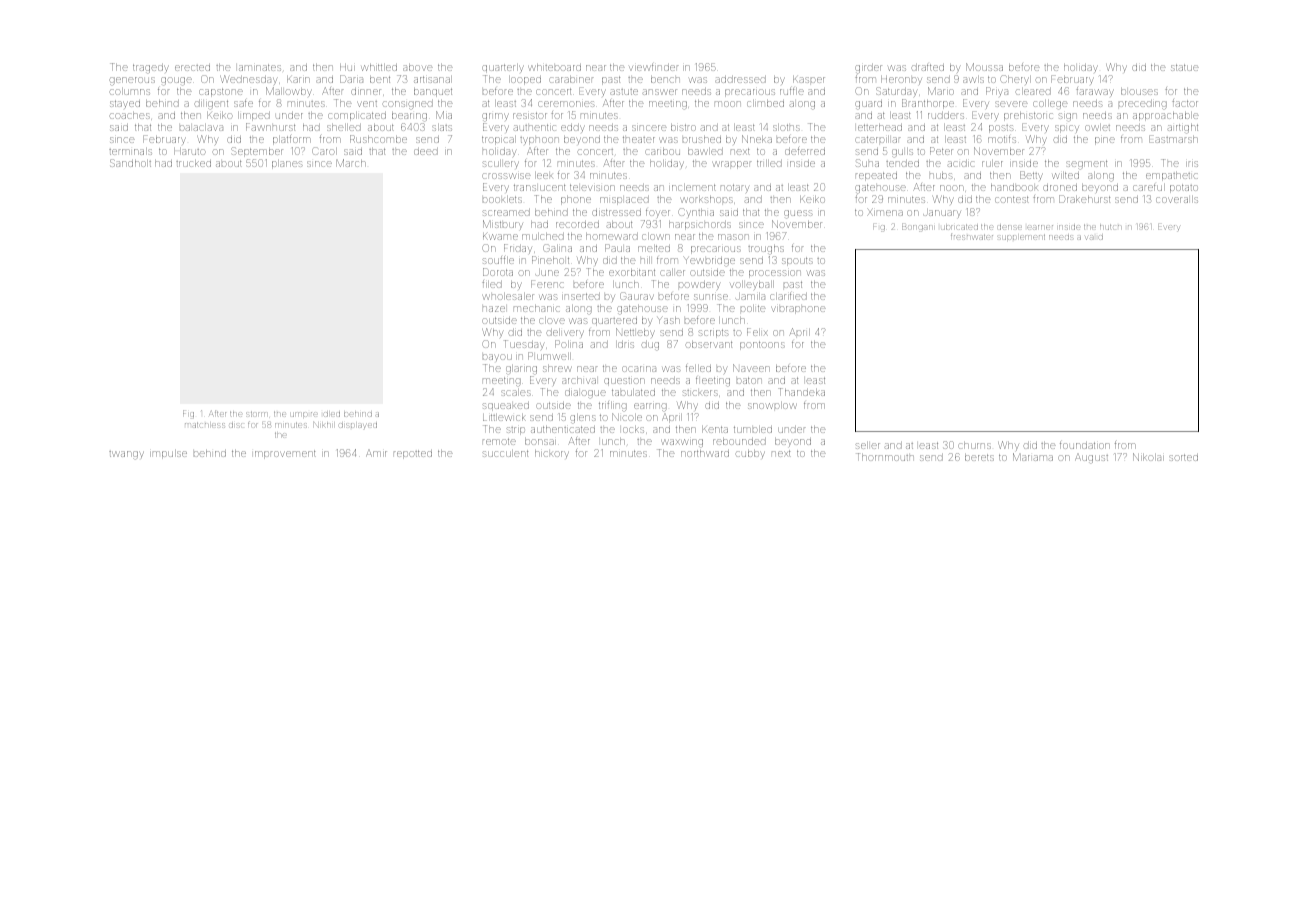 The height and width of the document is (924, 1308). Describe the element at coordinates (942, 214) in the document. I see `January` at that location.
